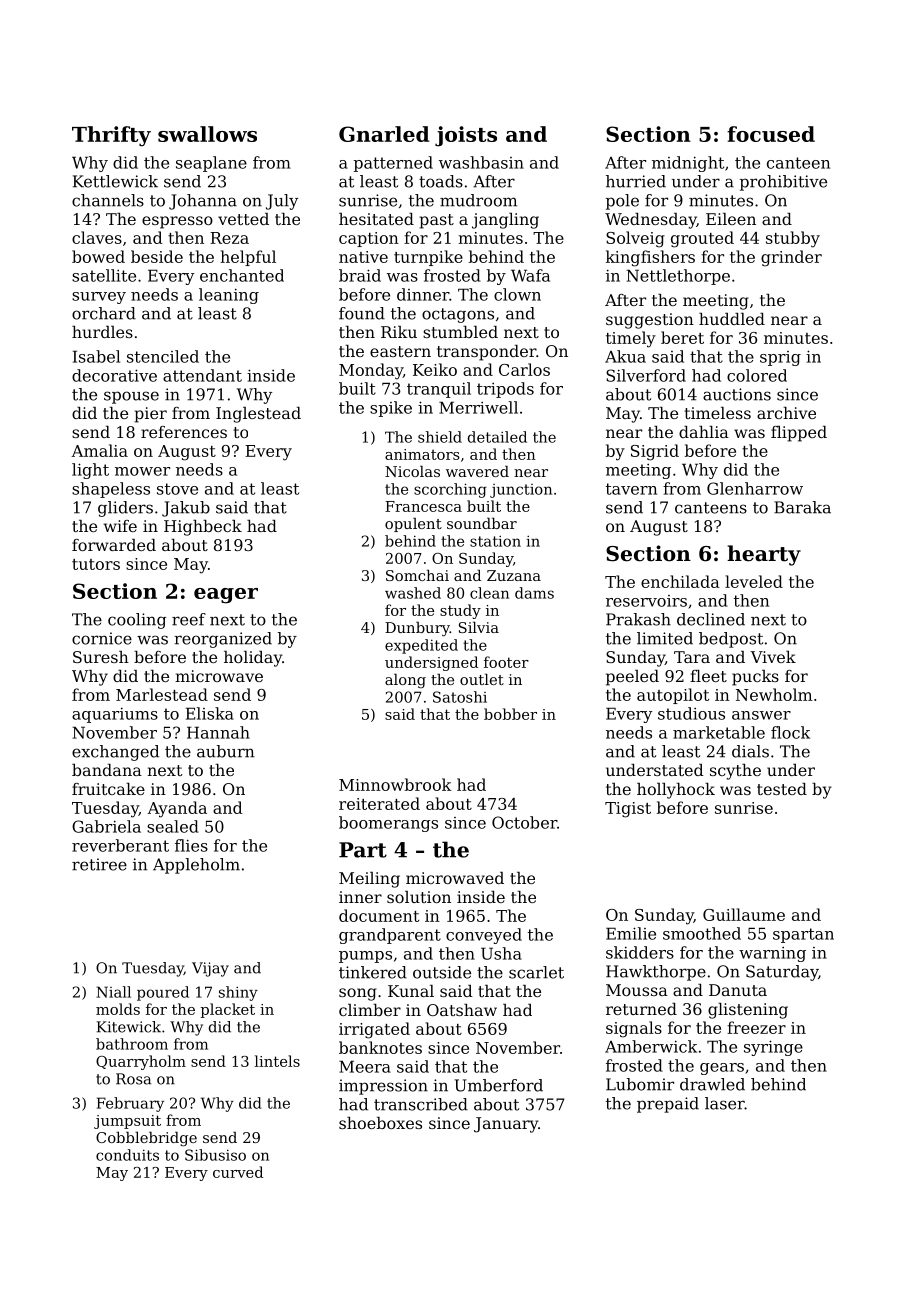 Image resolution: width=908 pixels, height=1316 pixels. What do you see at coordinates (384, 134) in the screenshot?
I see `Gnarled` at bounding box center [384, 134].
